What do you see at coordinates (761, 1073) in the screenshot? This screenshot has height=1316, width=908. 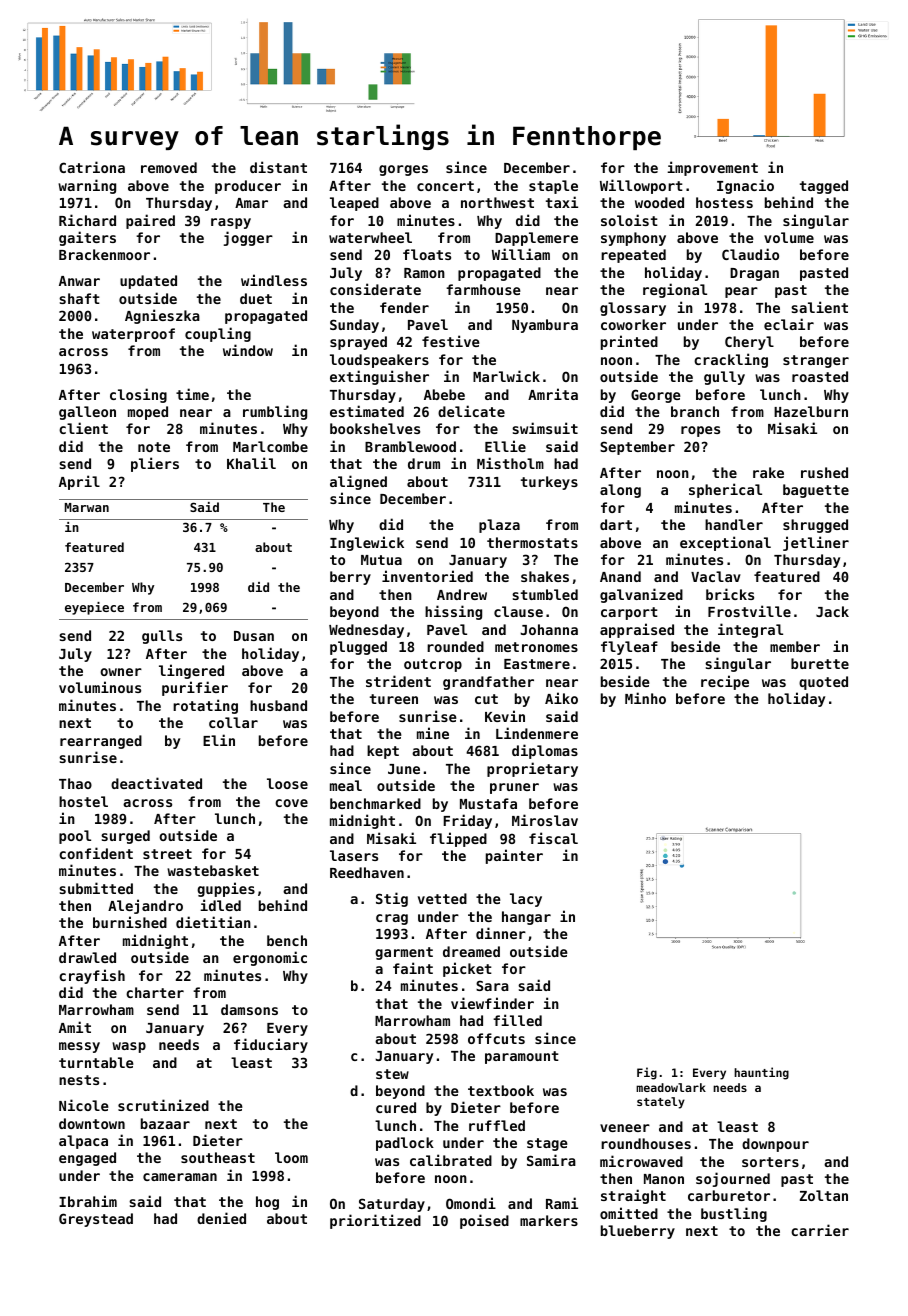 I see `haunting` at bounding box center [761, 1073].
